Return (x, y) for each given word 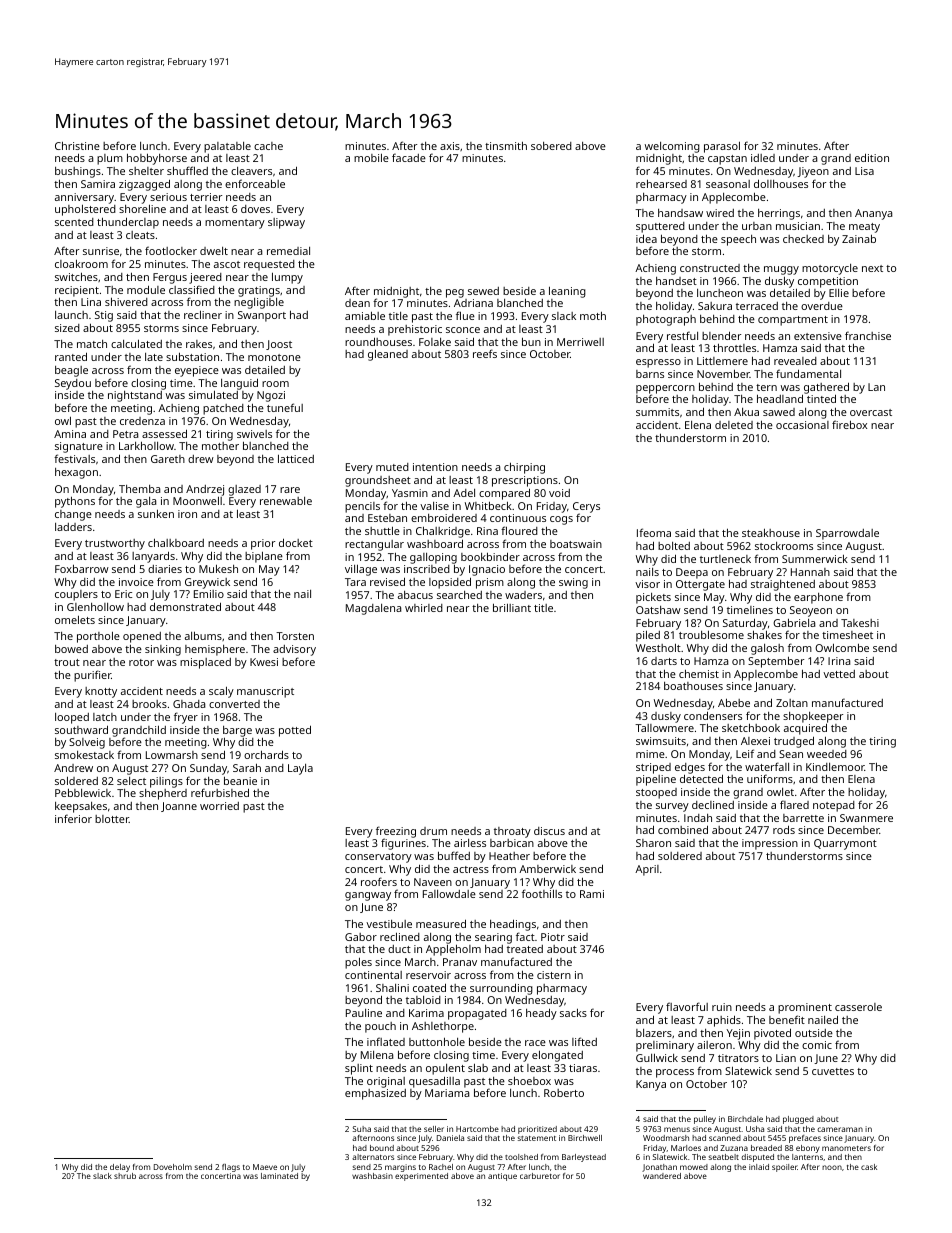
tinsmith (506, 145)
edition (872, 157)
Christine (77, 145)
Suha (362, 1129)
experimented (421, 1177)
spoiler (785, 1168)
